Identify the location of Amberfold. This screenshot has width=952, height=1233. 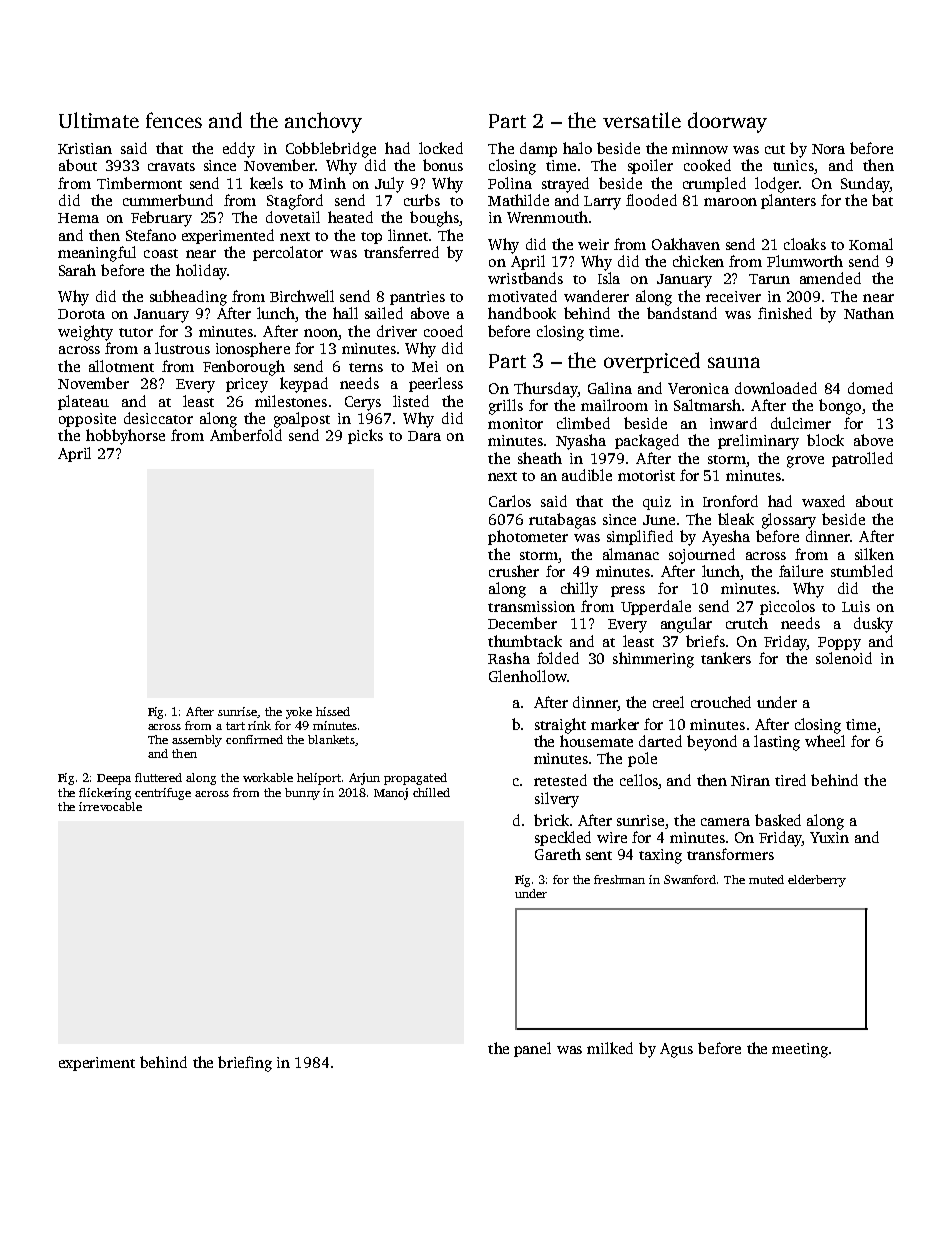
(246, 435).
